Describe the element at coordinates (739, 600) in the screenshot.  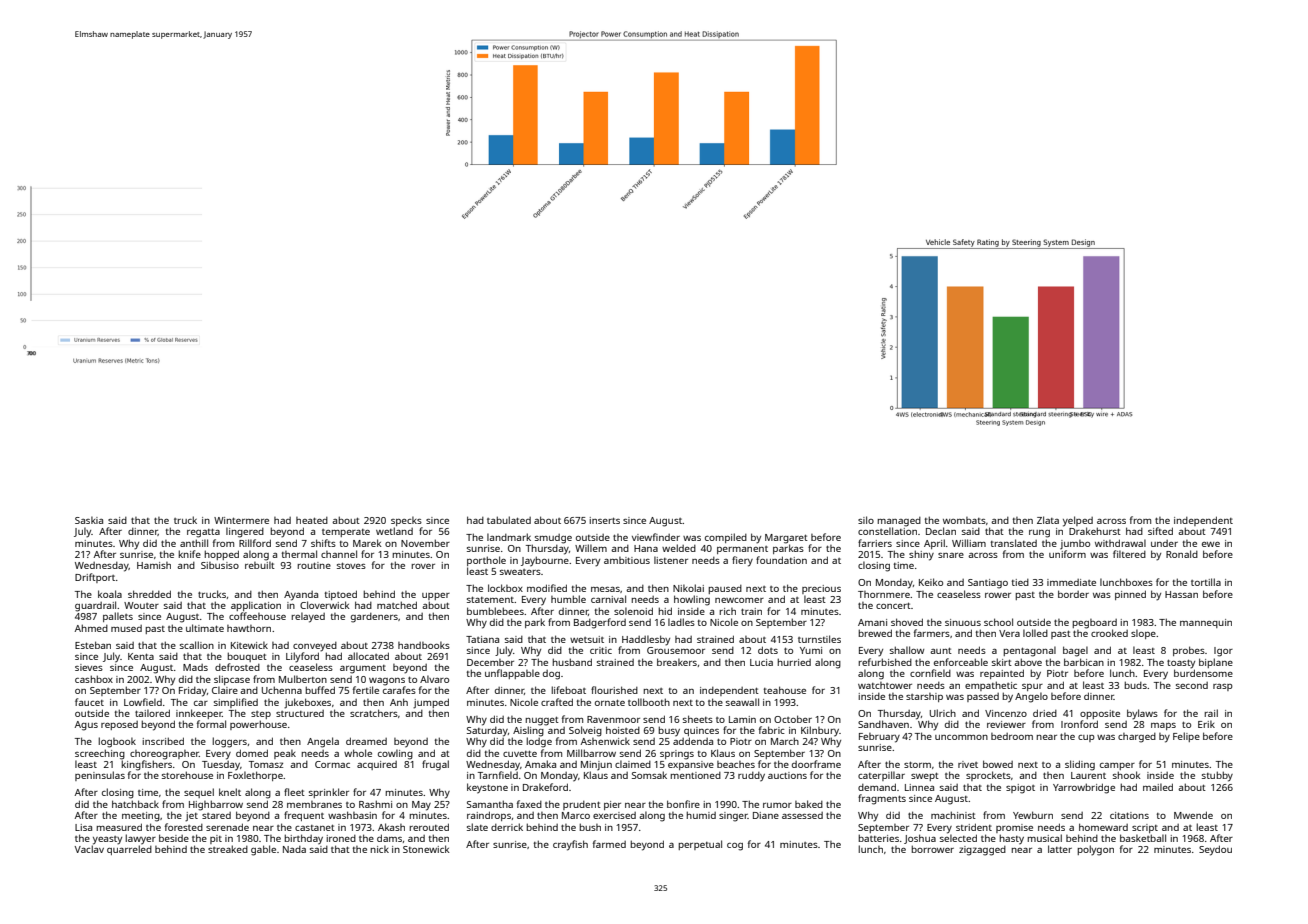
I see `newcomer` at that location.
